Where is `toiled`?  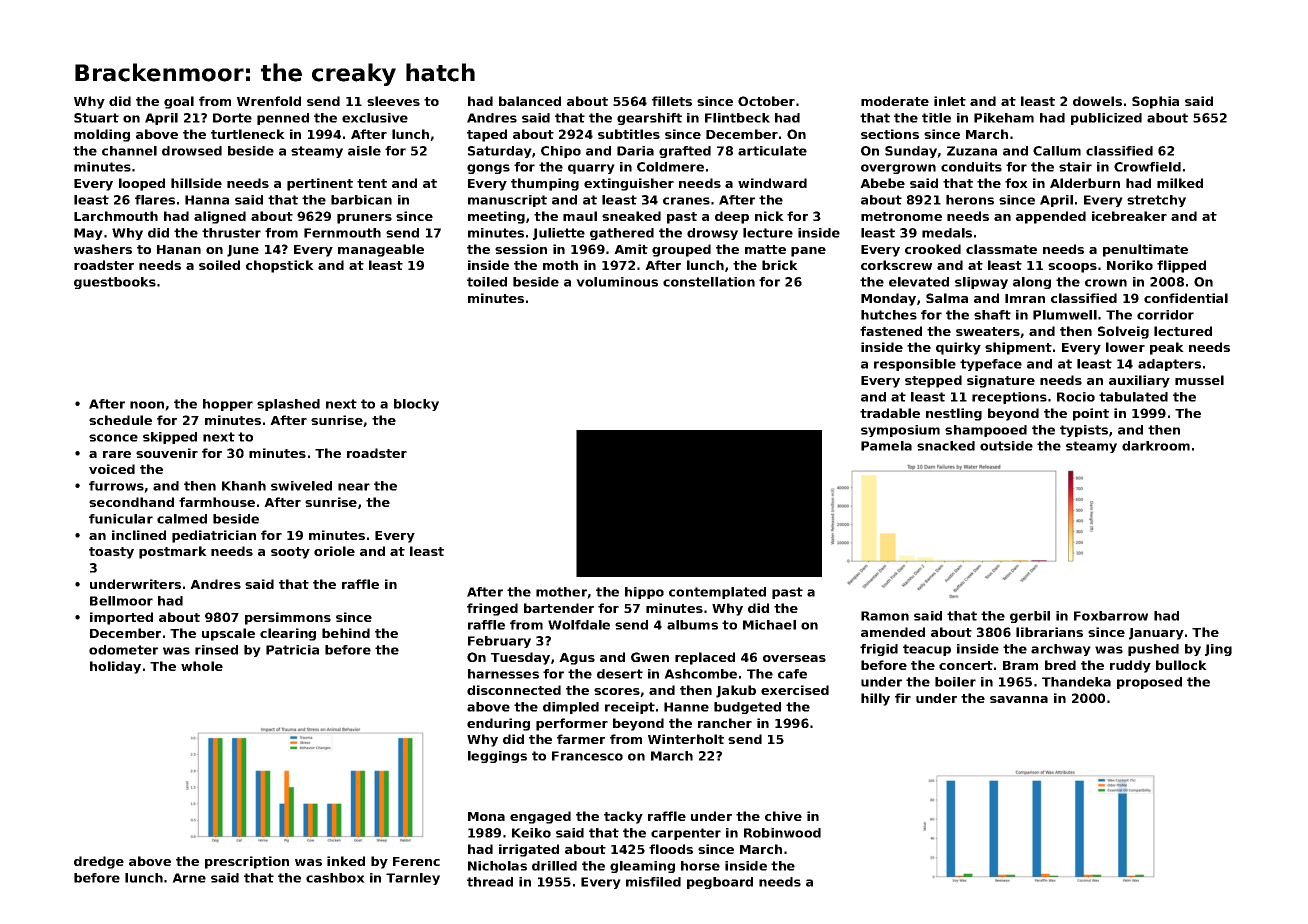
toiled is located at coordinates (487, 282).
